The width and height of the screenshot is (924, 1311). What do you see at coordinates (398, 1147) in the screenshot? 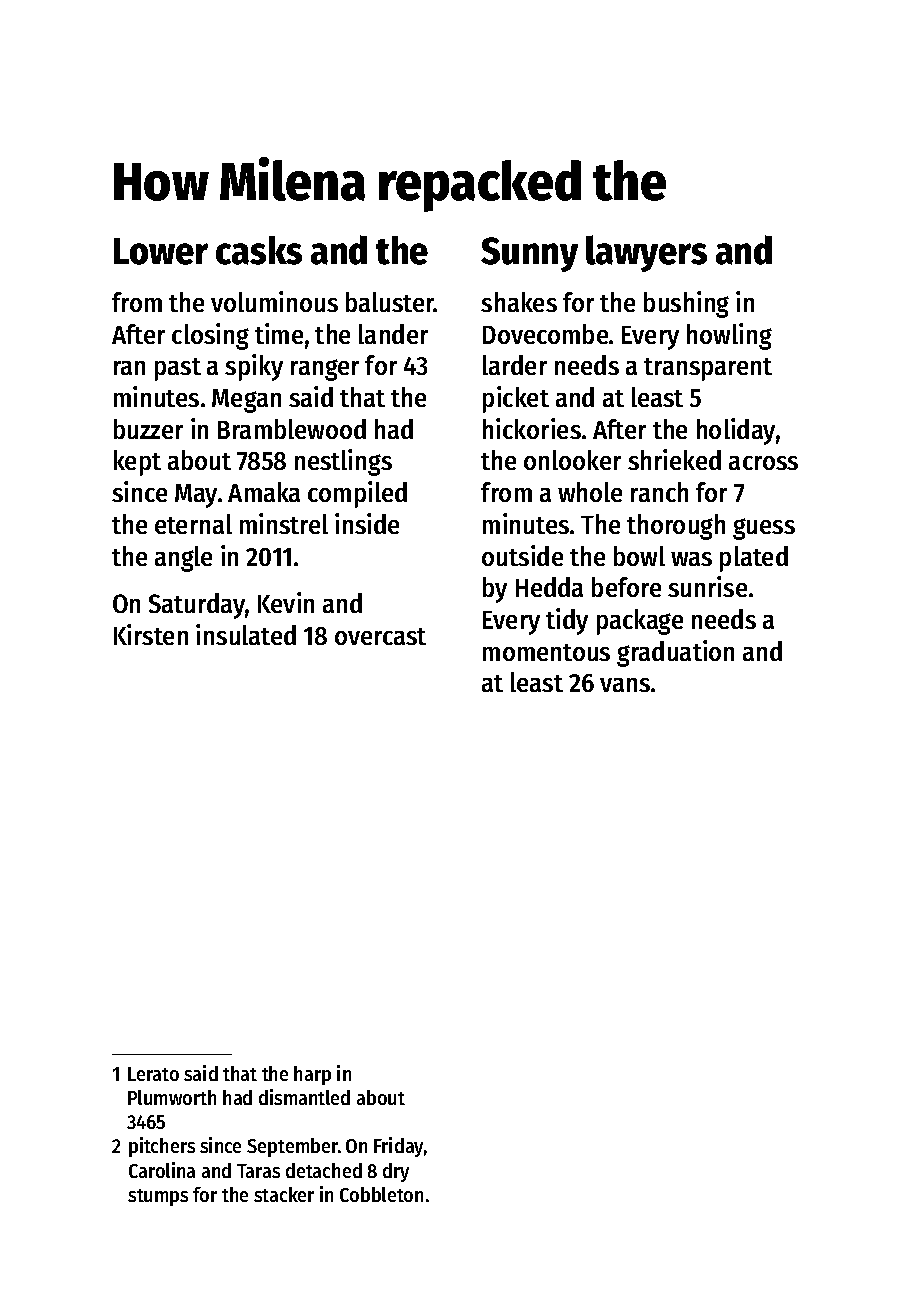
I see `Friday` at bounding box center [398, 1147].
